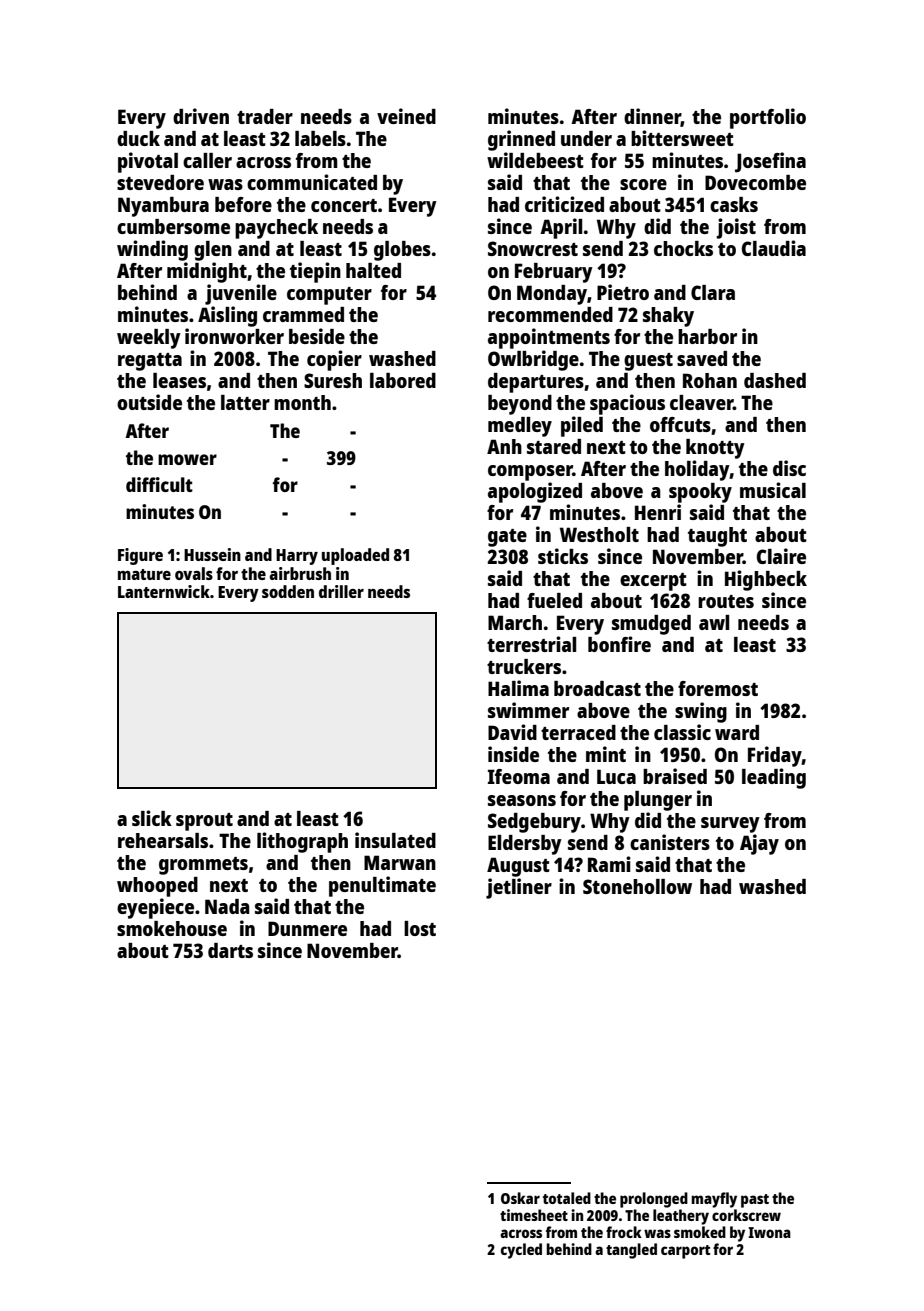 Image resolution: width=924 pixels, height=1311 pixels. I want to click on ovals, so click(194, 573).
